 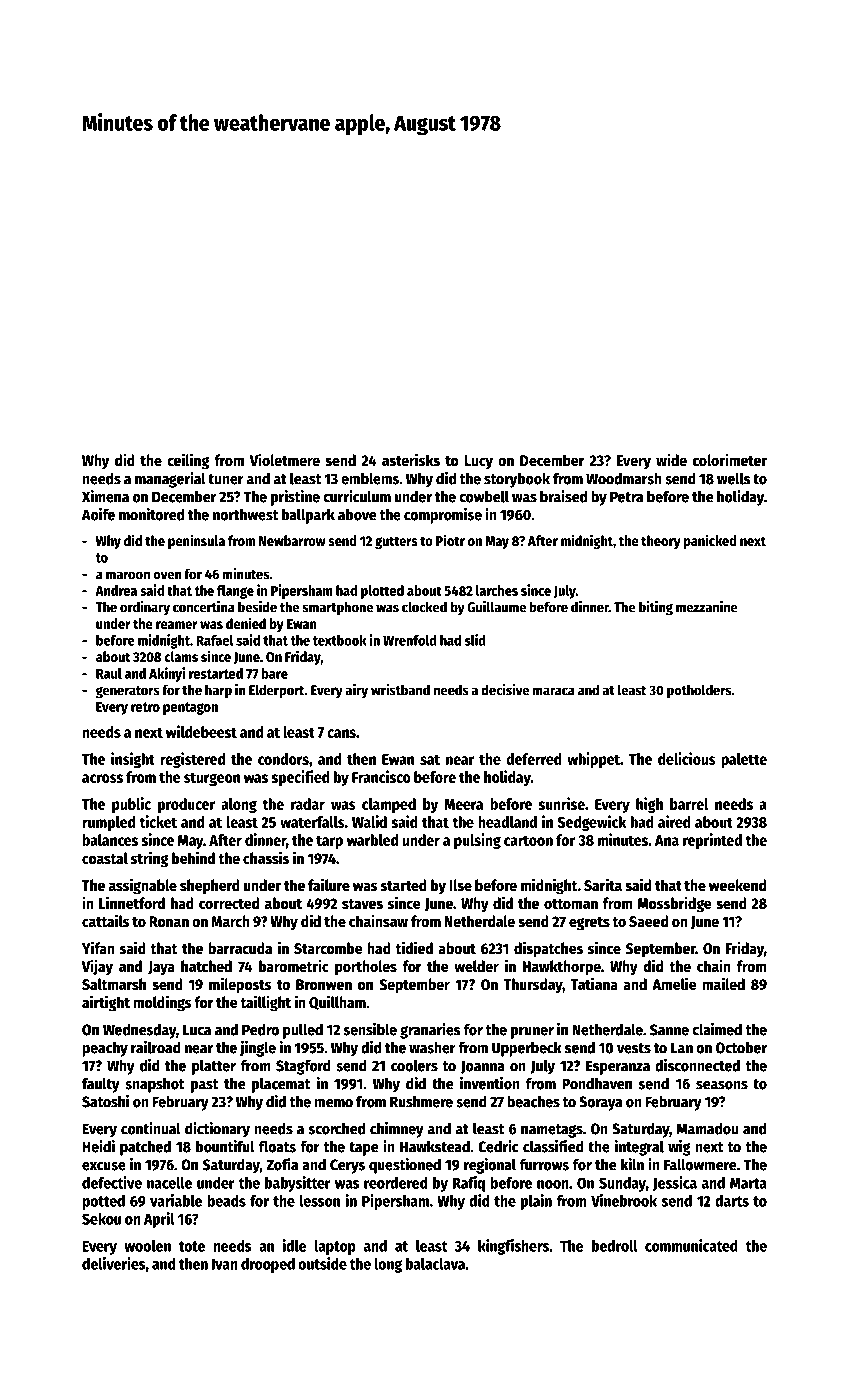 What do you see at coordinates (661, 542) in the document?
I see `theory` at bounding box center [661, 542].
